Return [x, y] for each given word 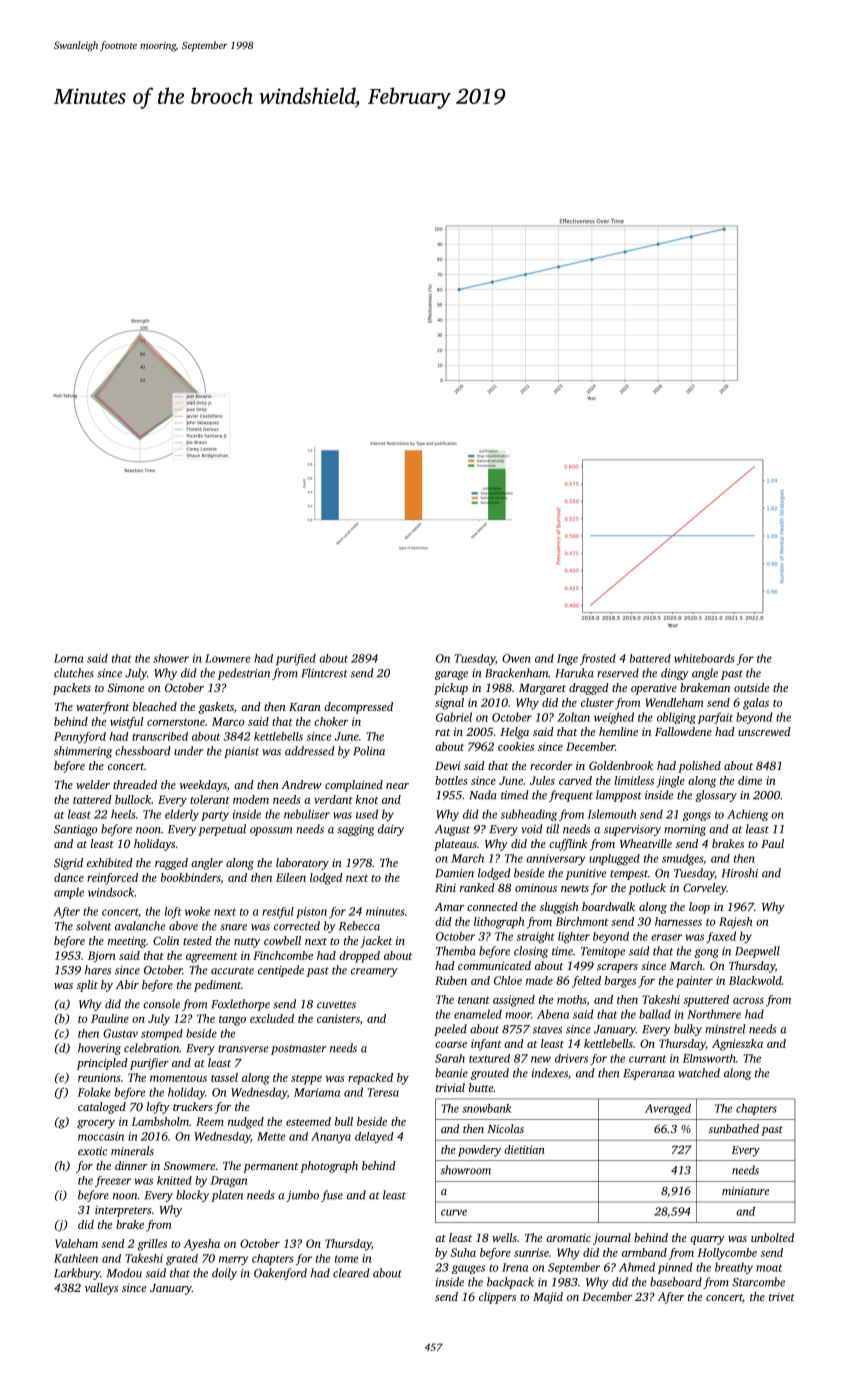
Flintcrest [324, 673]
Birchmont [582, 921]
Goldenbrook [621, 765]
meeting [127, 942]
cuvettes [336, 1005]
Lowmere [227, 658]
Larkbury [77, 1274]
